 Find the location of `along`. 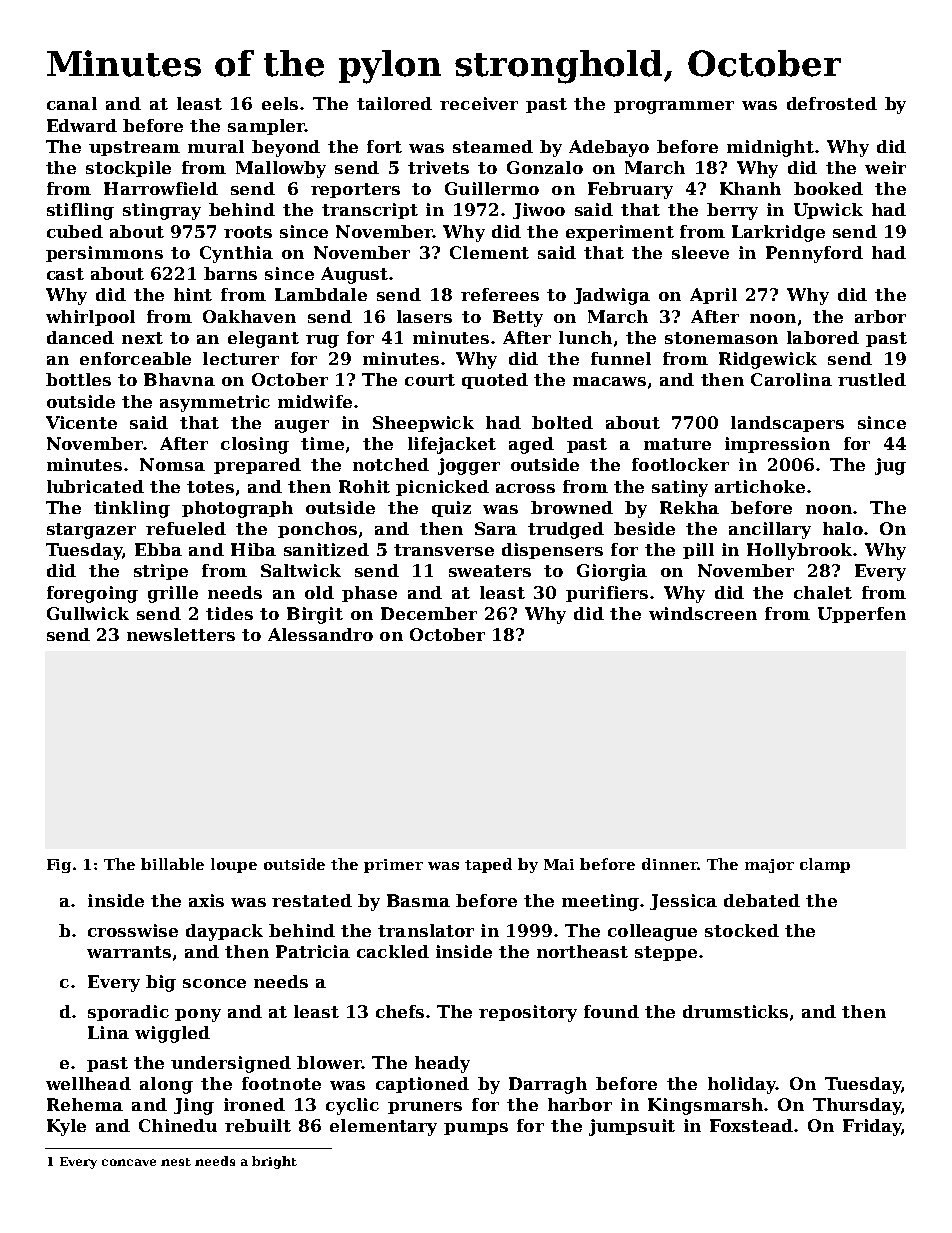

along is located at coordinates (166, 1085).
